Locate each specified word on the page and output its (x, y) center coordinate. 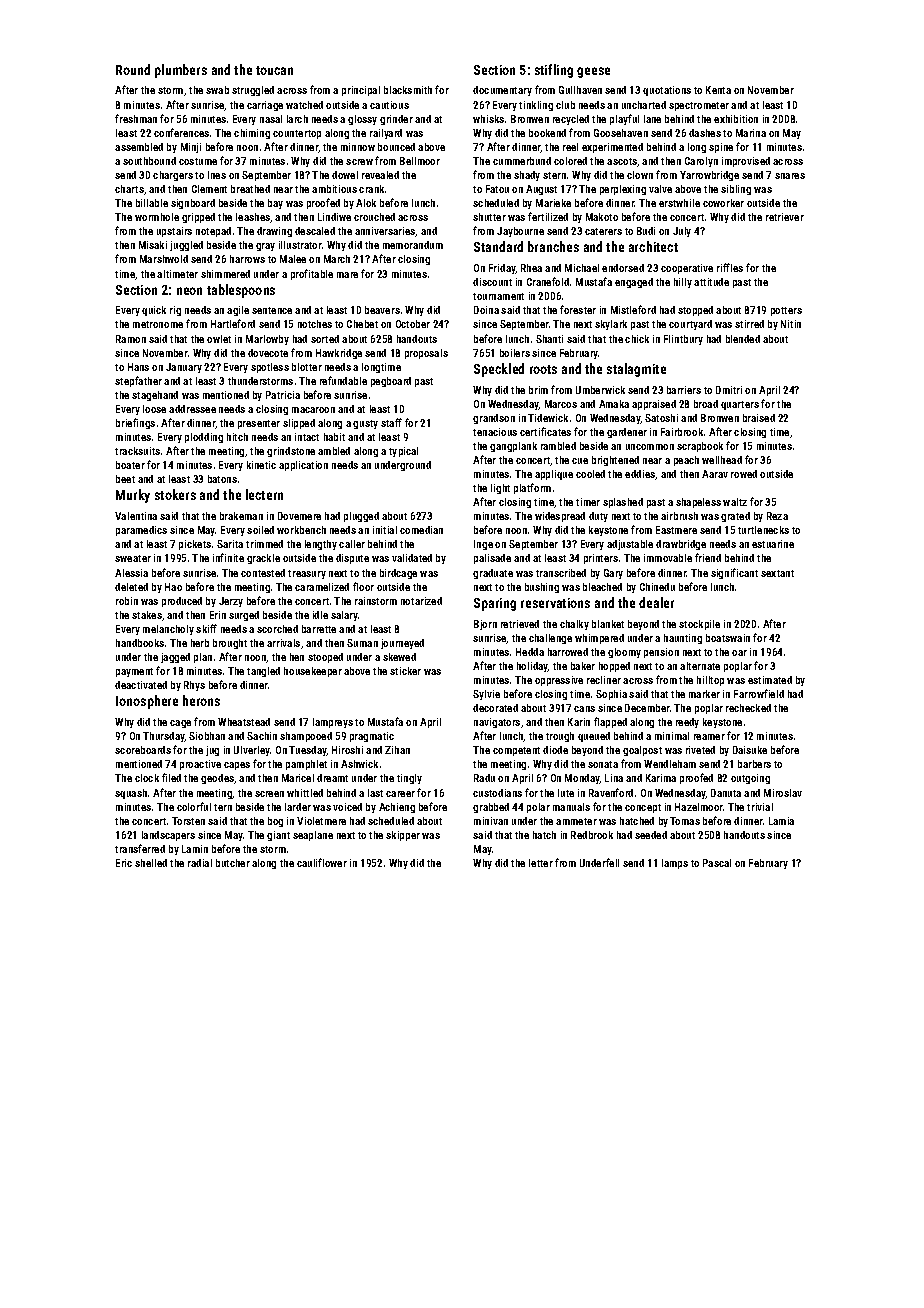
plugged (361, 517)
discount (492, 282)
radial (200, 863)
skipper (403, 836)
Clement (209, 189)
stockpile (699, 625)
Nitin (791, 324)
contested (263, 573)
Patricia (283, 395)
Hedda (530, 652)
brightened (615, 461)
